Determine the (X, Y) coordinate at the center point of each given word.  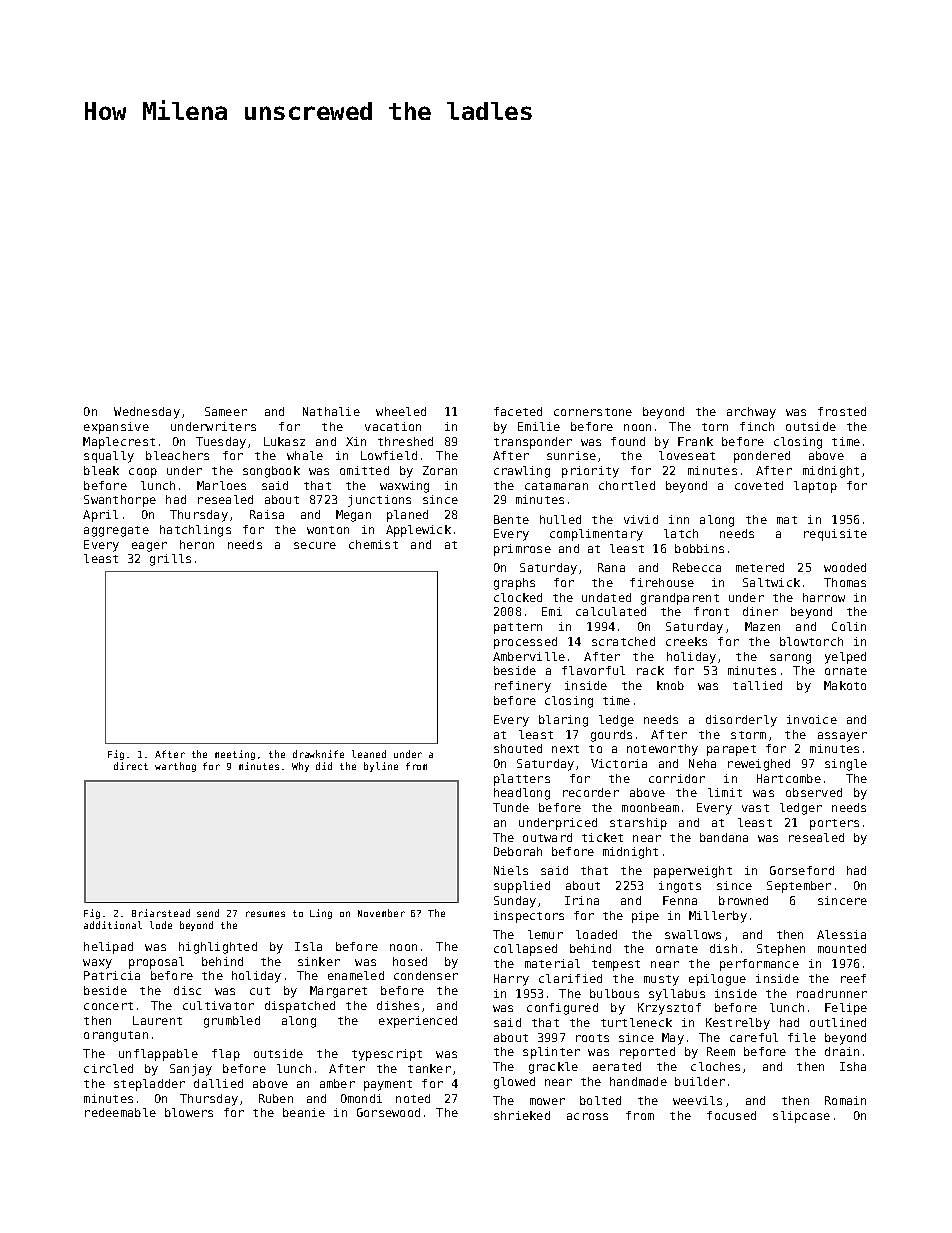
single (846, 765)
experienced (418, 1022)
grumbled (232, 1022)
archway (751, 413)
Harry (511, 980)
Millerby (718, 917)
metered (760, 567)
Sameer (226, 411)
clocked (518, 597)
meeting (235, 755)
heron (197, 544)
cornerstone (593, 412)
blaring (563, 721)
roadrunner (832, 993)
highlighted (218, 948)
